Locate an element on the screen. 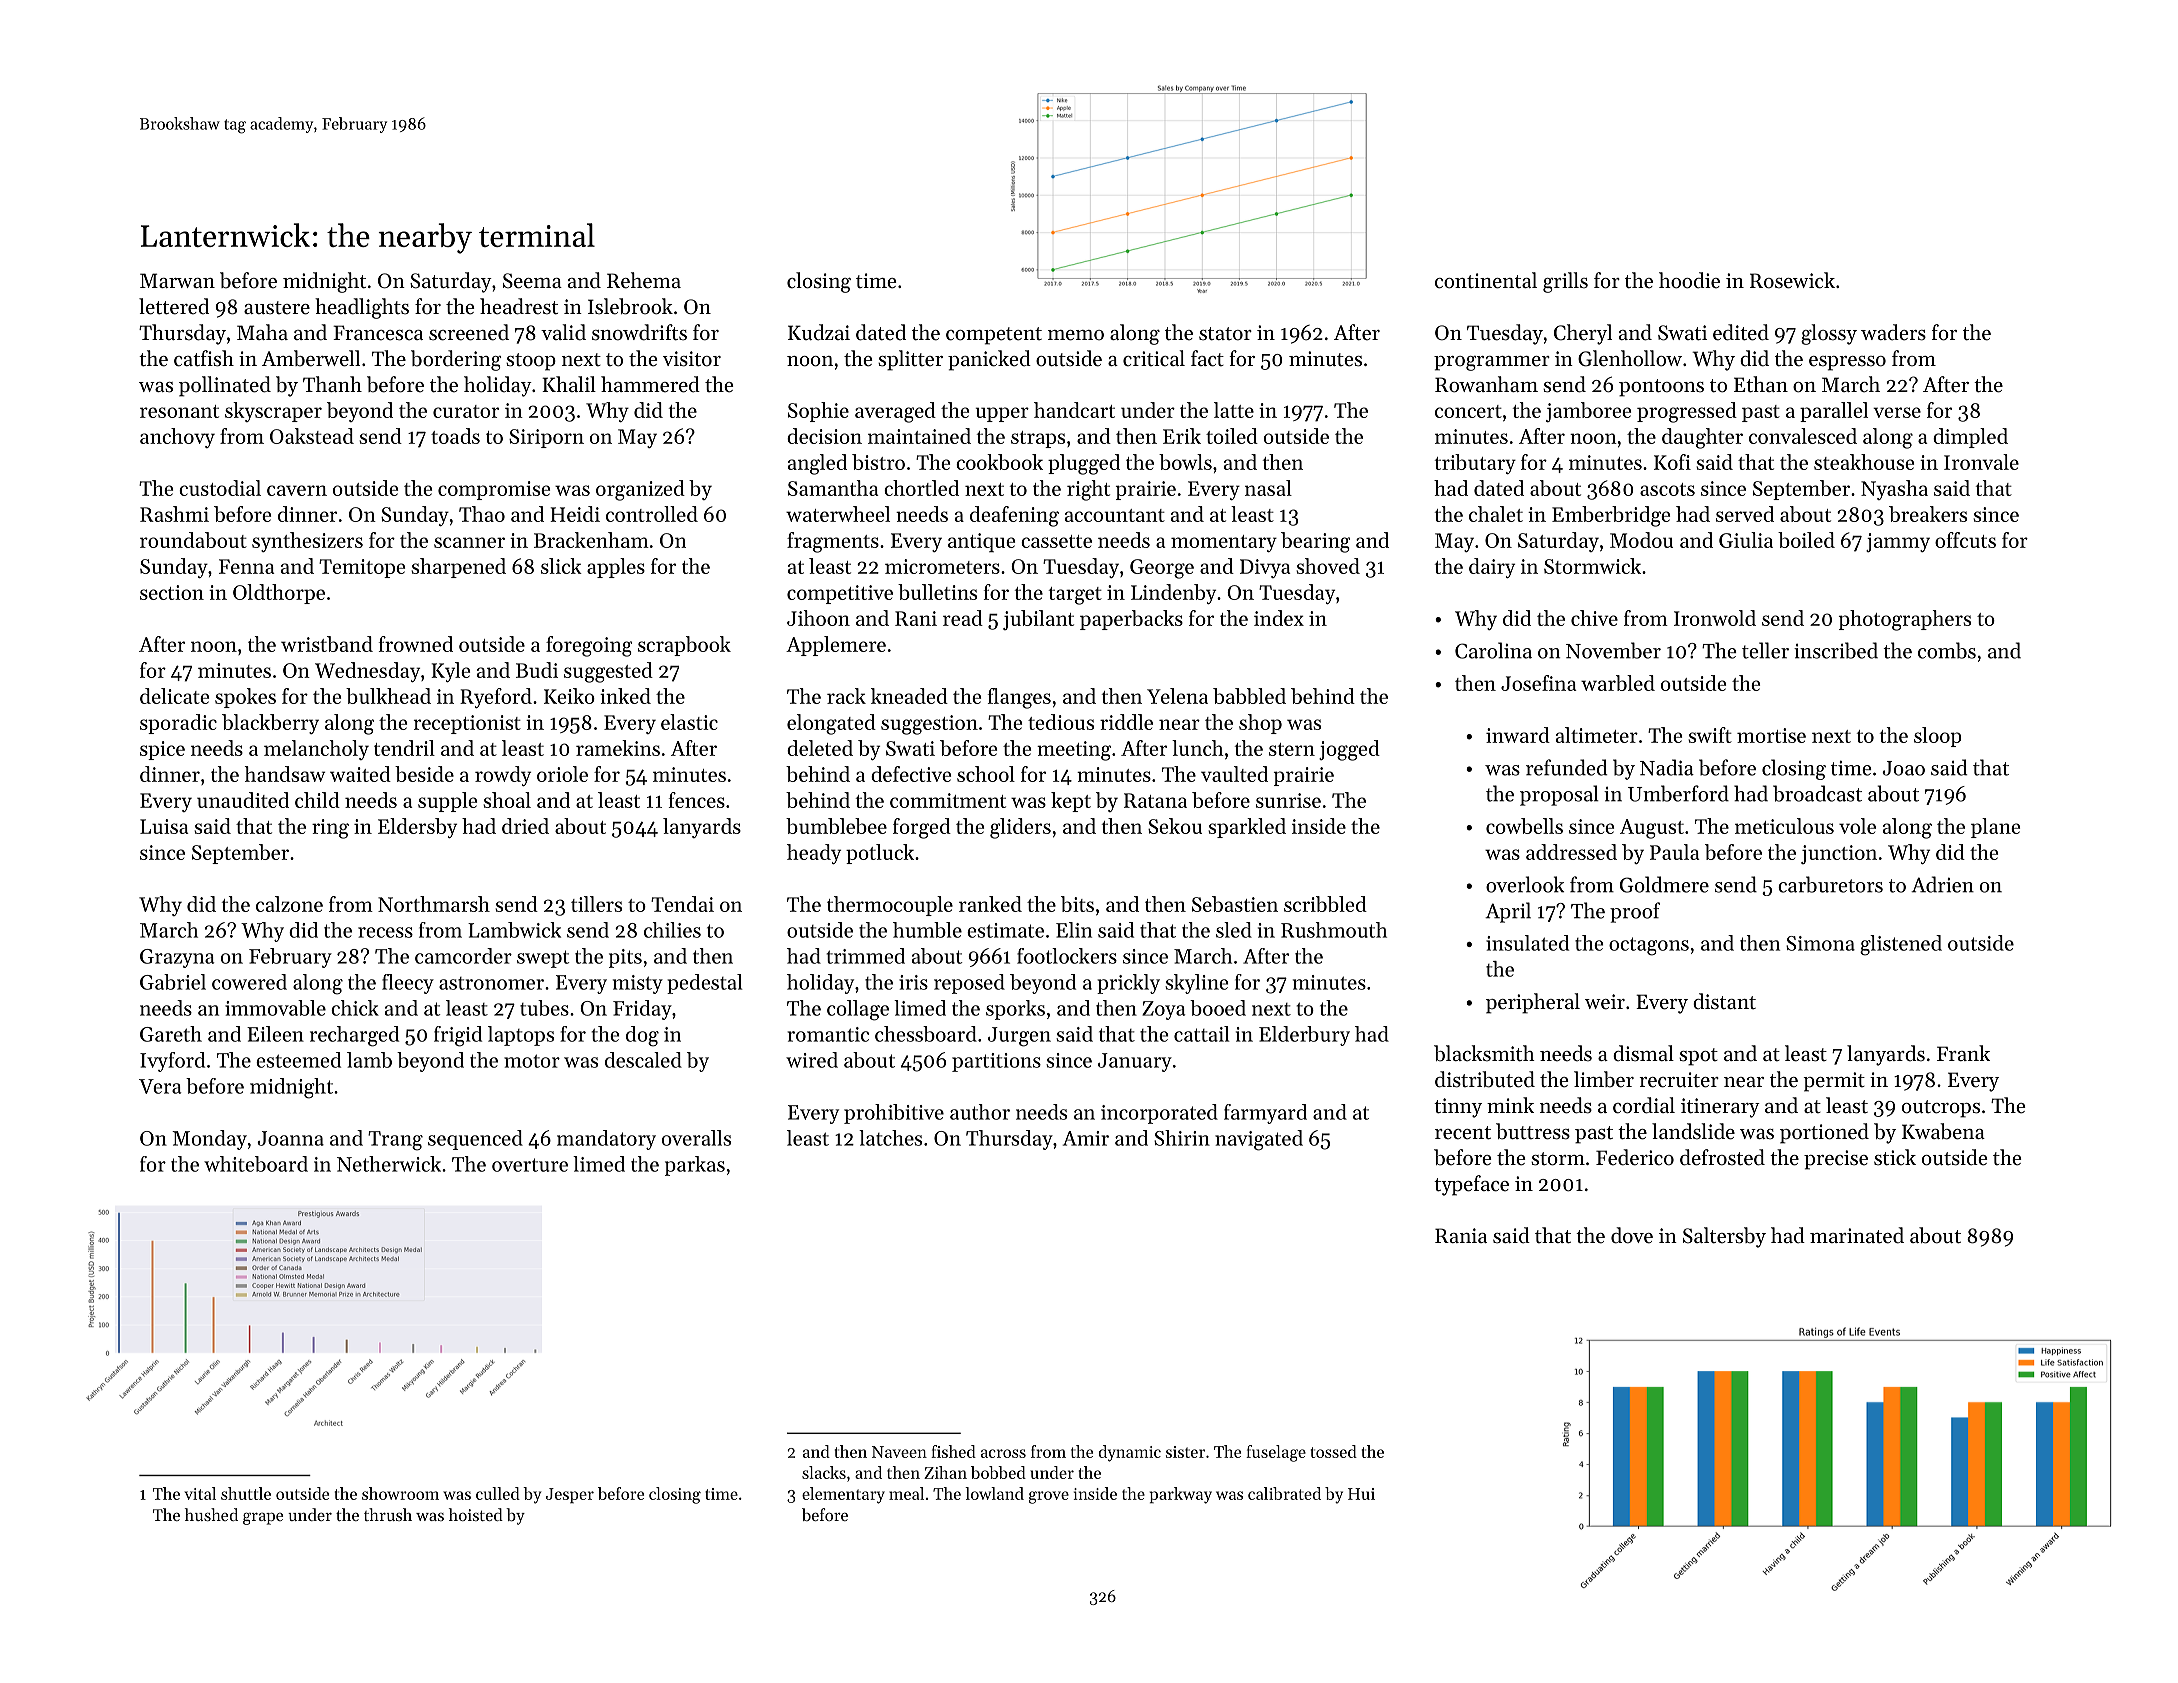 This screenshot has height=1683, width=2178. continental is located at coordinates (1486, 280).
